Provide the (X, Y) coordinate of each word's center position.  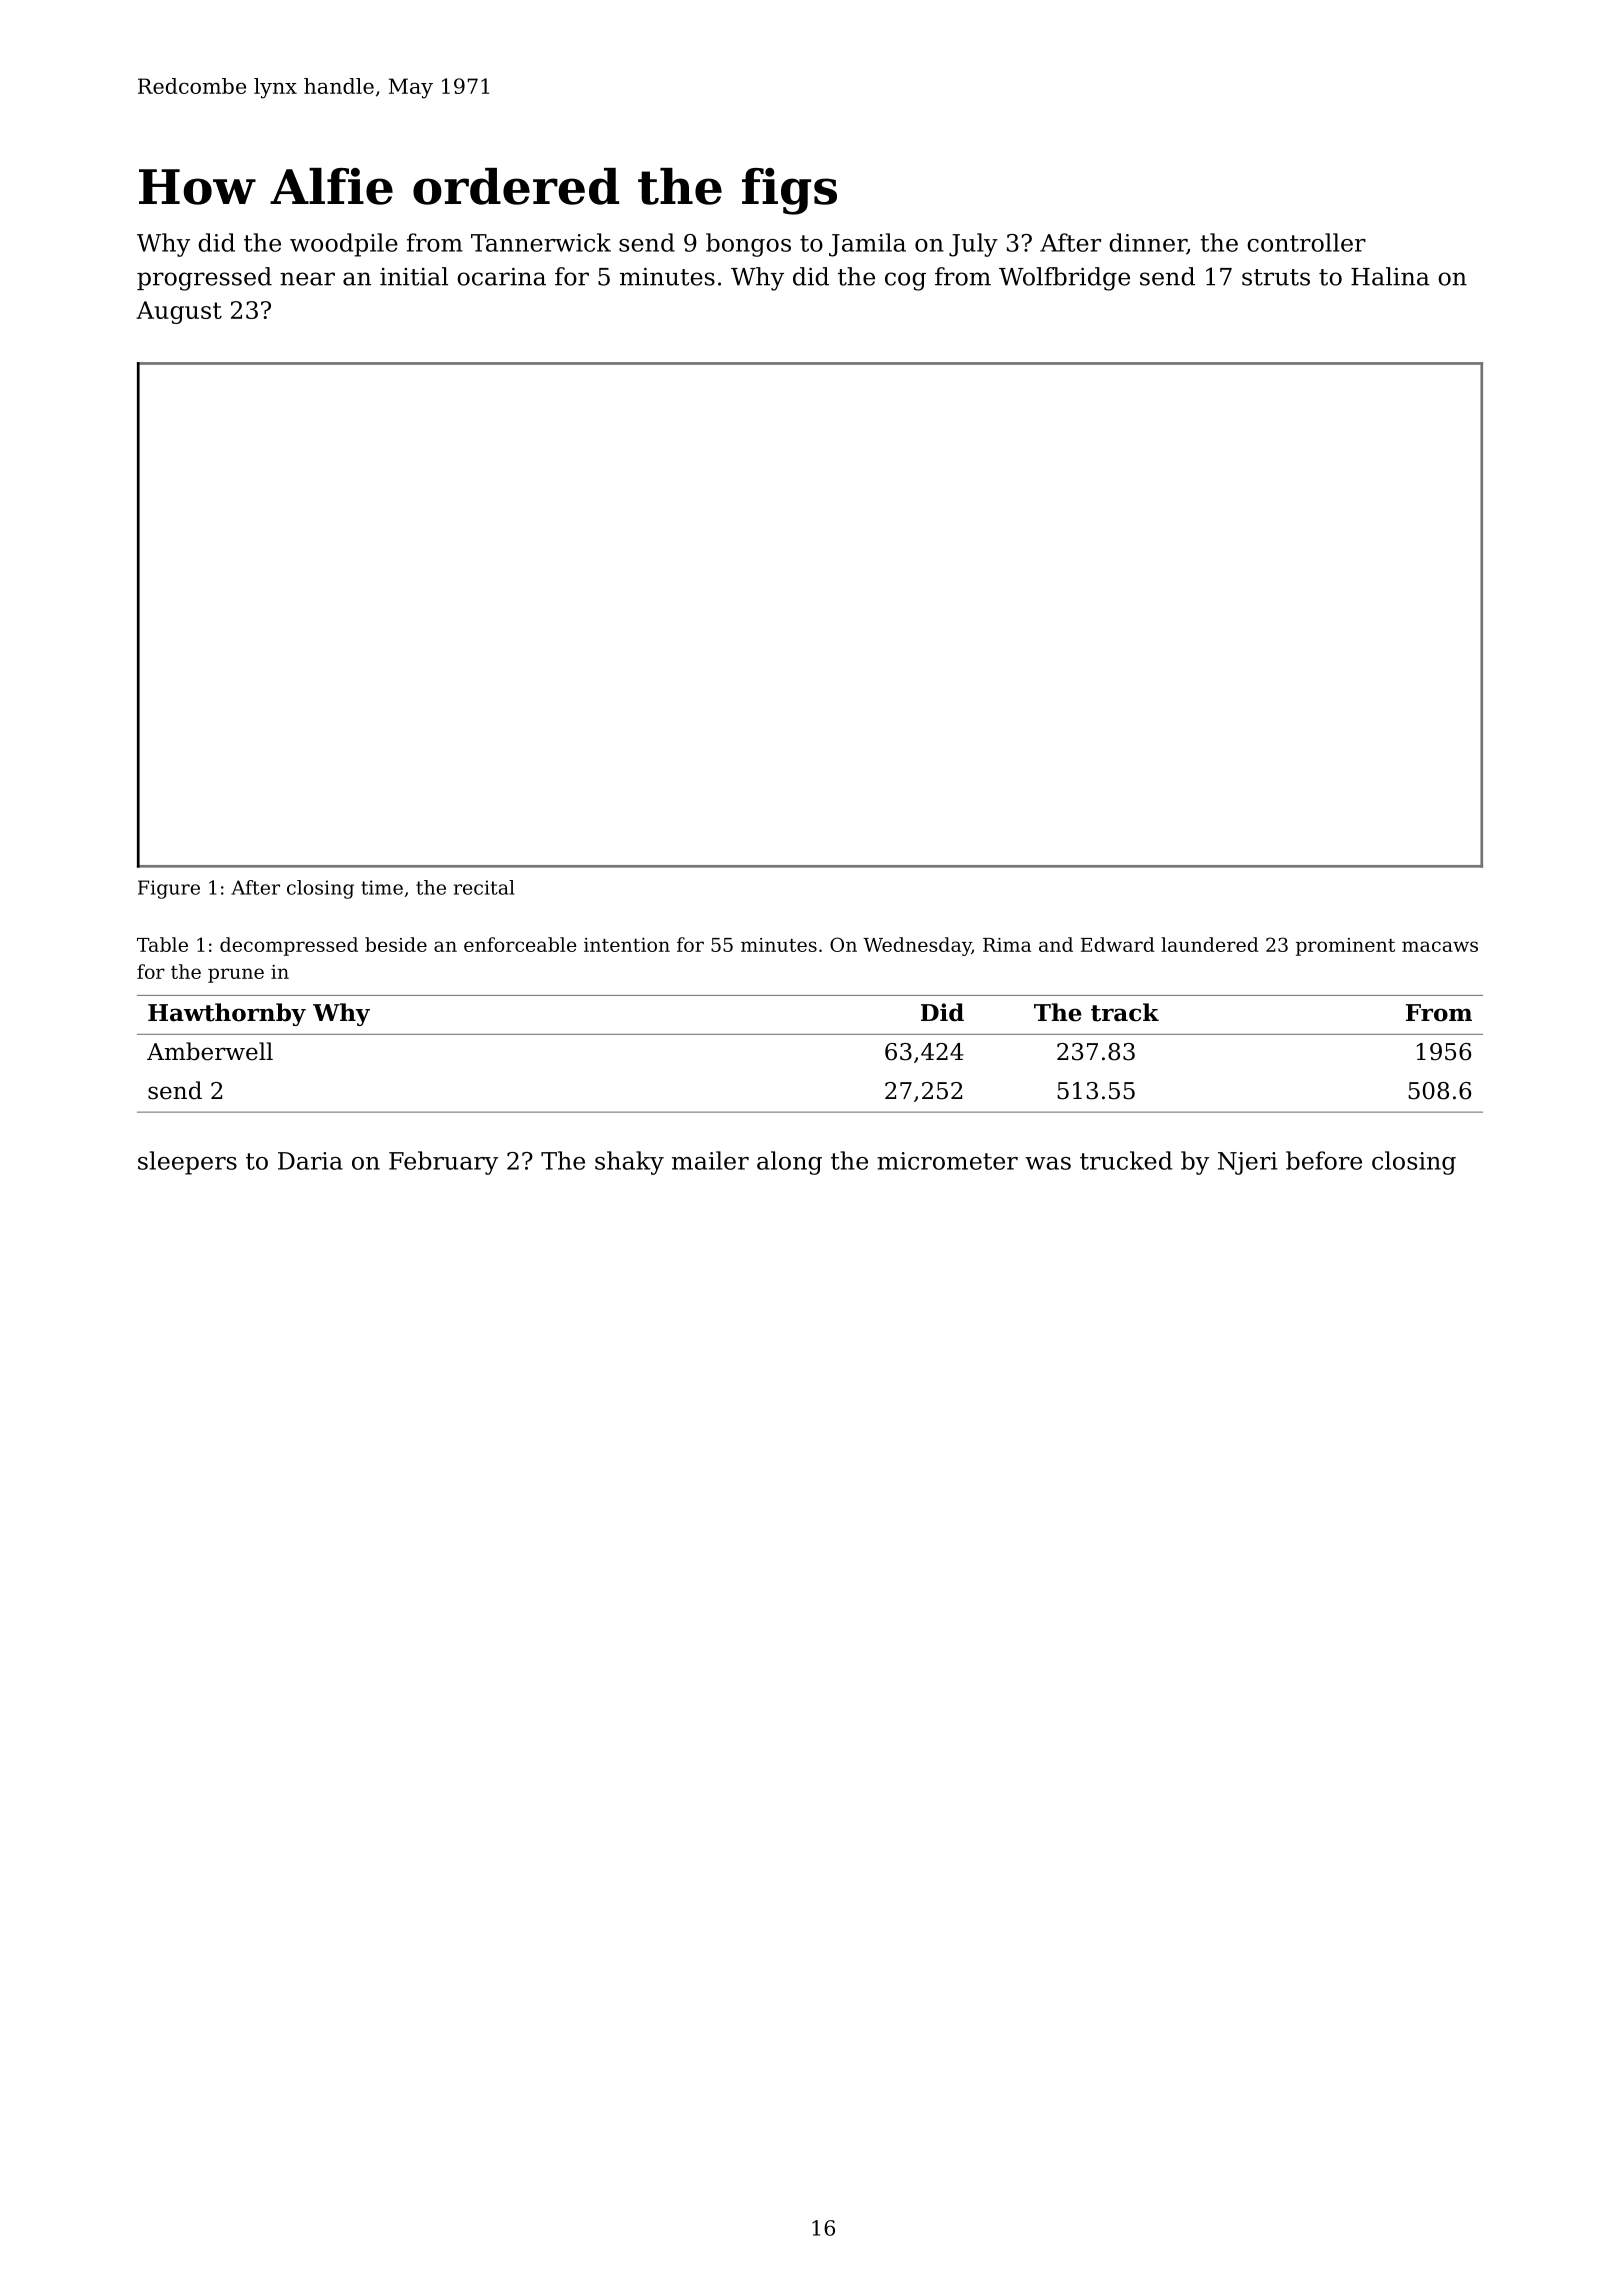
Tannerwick (541, 242)
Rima (1007, 945)
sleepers (187, 1163)
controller (1306, 242)
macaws (1440, 946)
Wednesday (917, 946)
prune (236, 975)
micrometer (947, 1161)
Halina (1390, 276)
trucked (1126, 1160)
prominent (1345, 947)
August (179, 312)
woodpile (344, 245)
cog (905, 281)
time (382, 887)
